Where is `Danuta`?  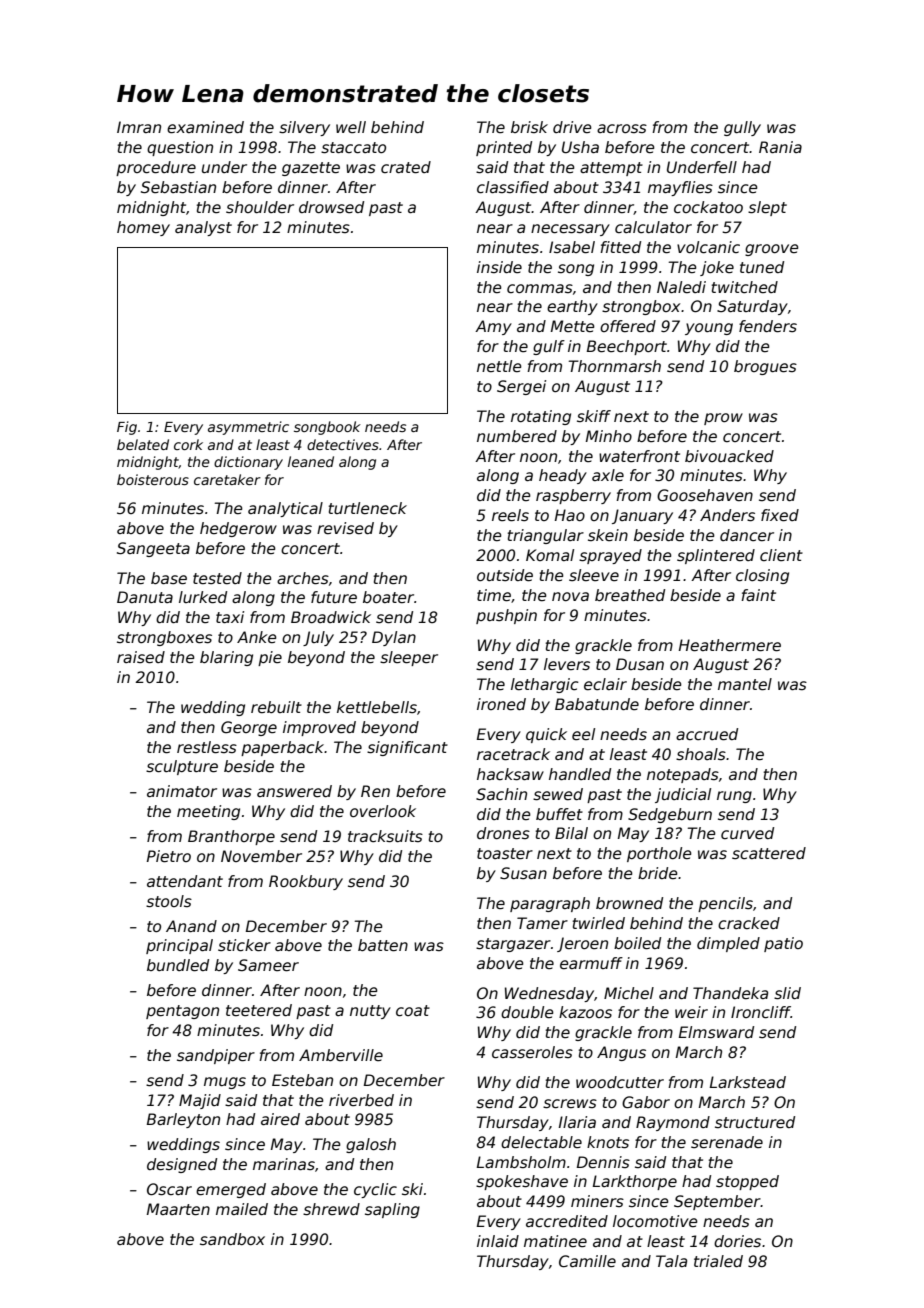 Danuta is located at coordinates (145, 597).
